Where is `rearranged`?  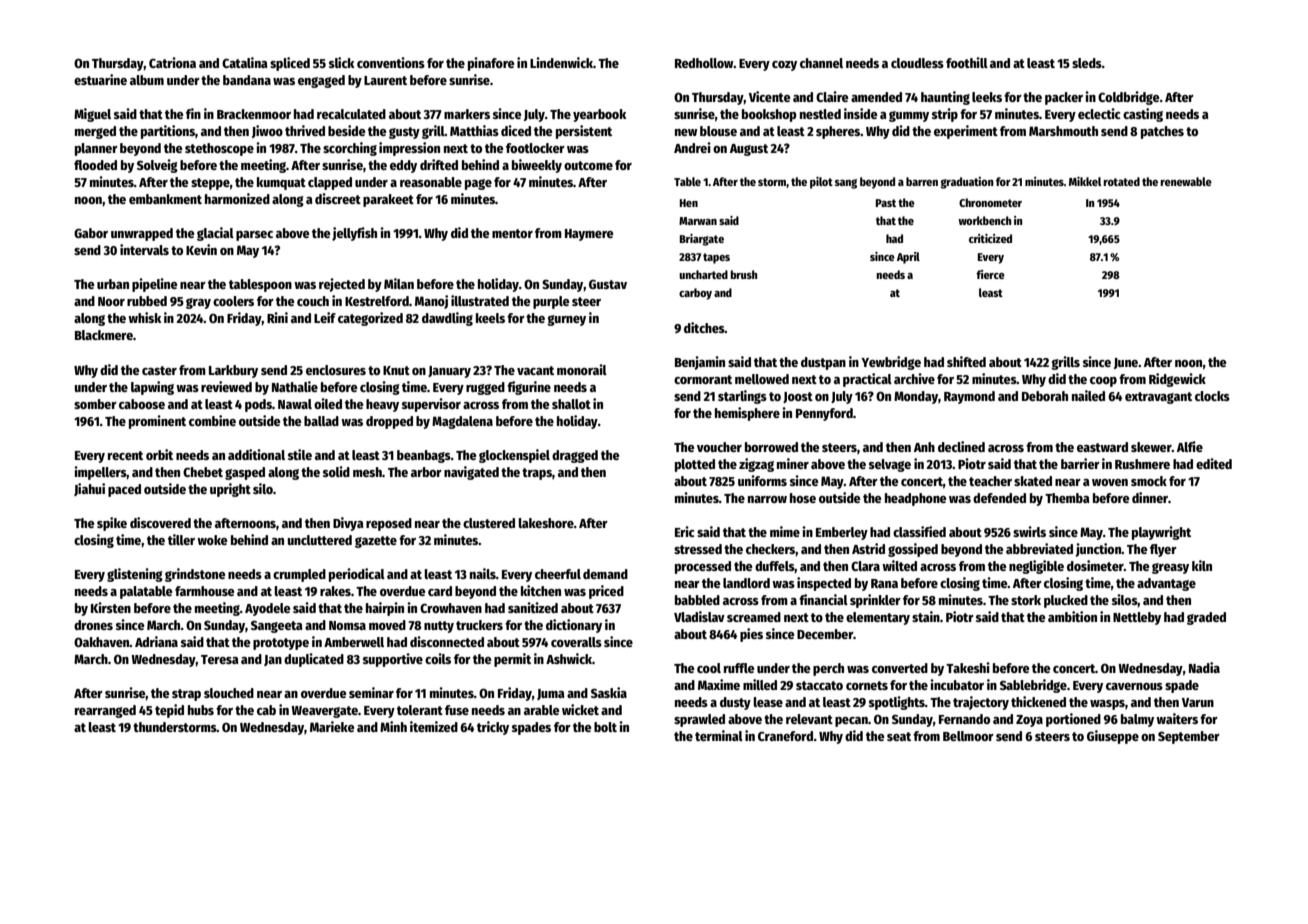 rearranged is located at coordinates (105, 711).
